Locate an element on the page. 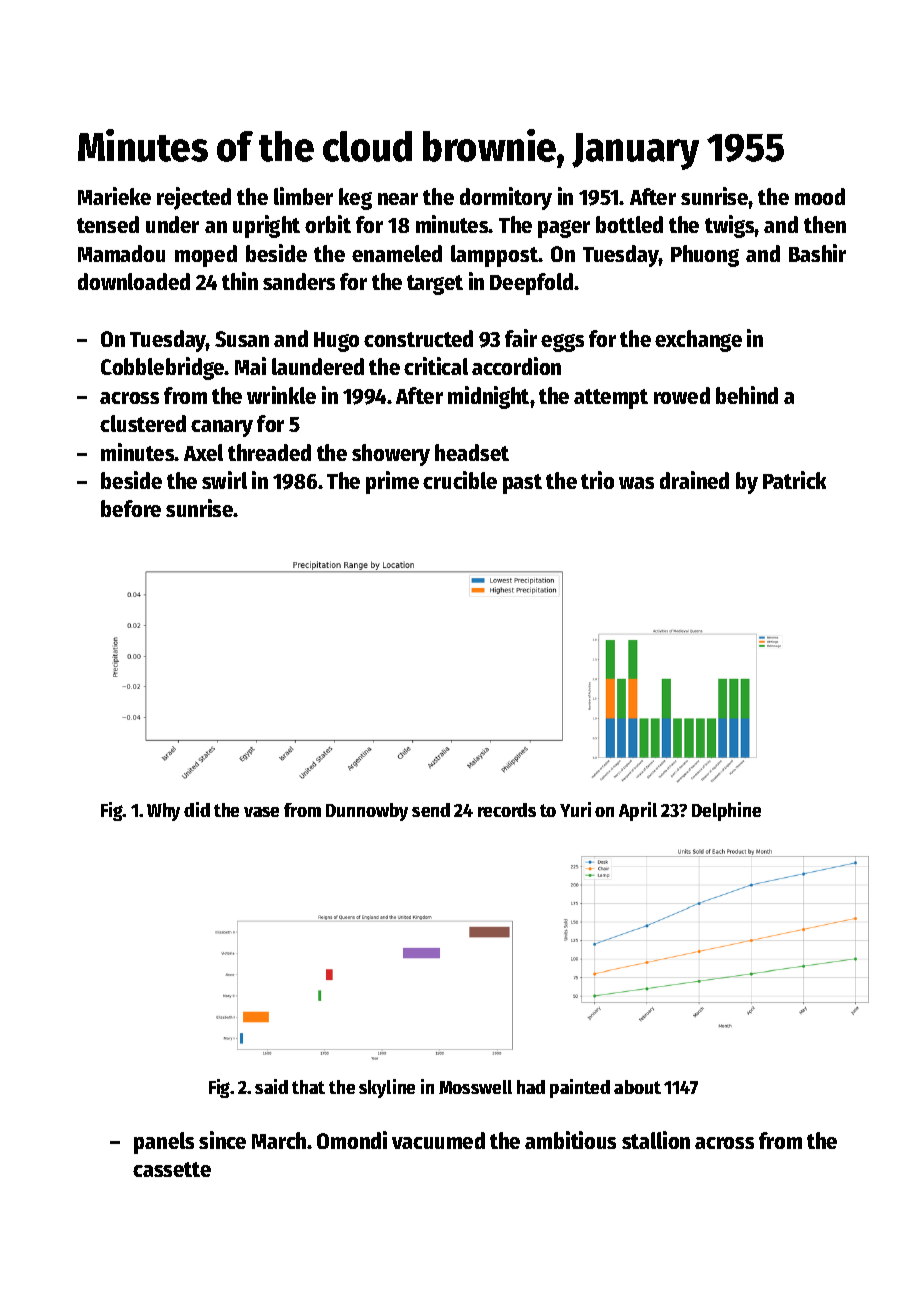 This document has width=924, height=1311. past is located at coordinates (522, 484).
